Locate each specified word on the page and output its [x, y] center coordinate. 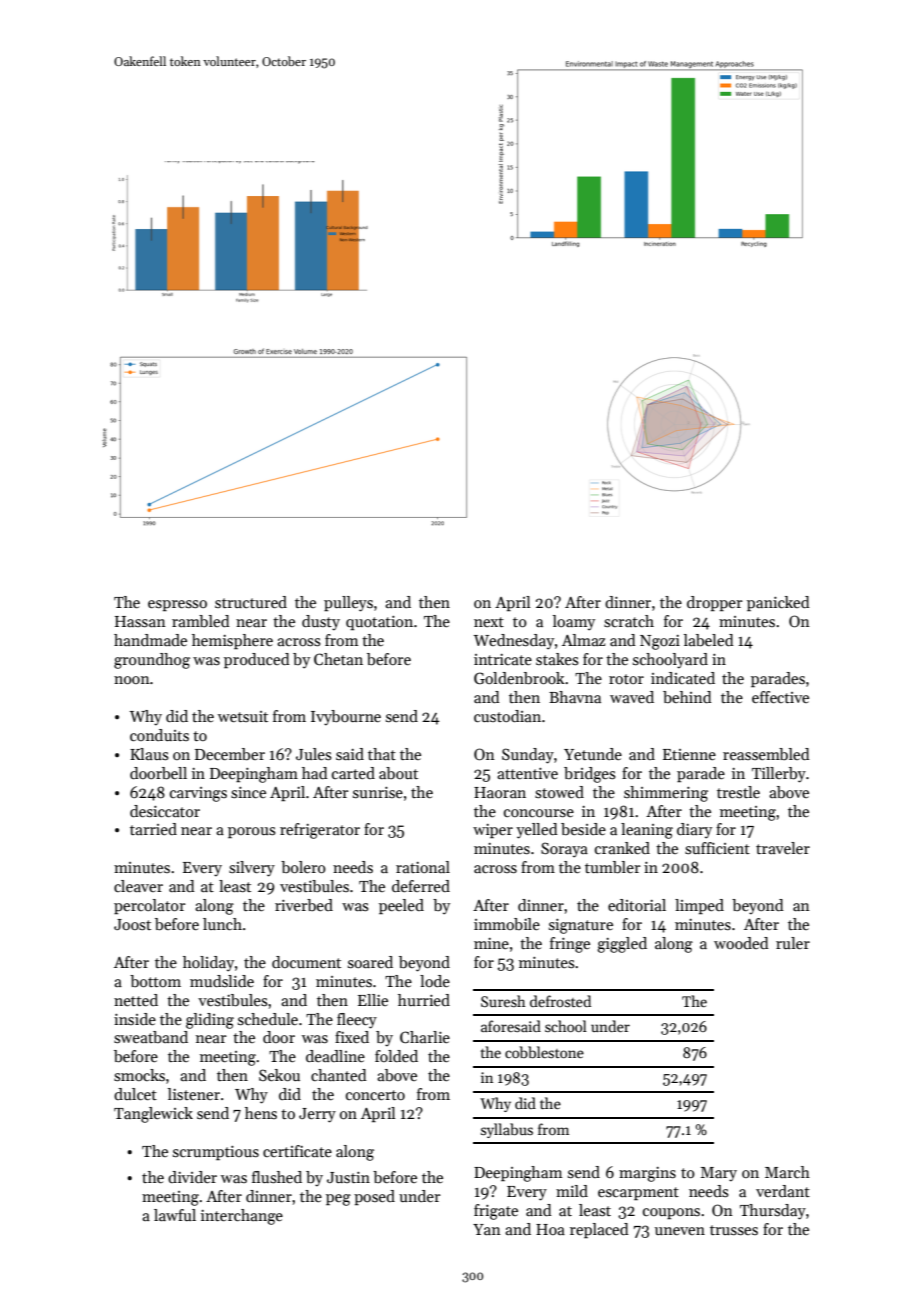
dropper [715, 603]
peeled [401, 906]
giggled [622, 945]
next [489, 622]
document [306, 962]
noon [132, 680]
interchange [242, 1217]
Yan [487, 1229]
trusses [734, 1230]
